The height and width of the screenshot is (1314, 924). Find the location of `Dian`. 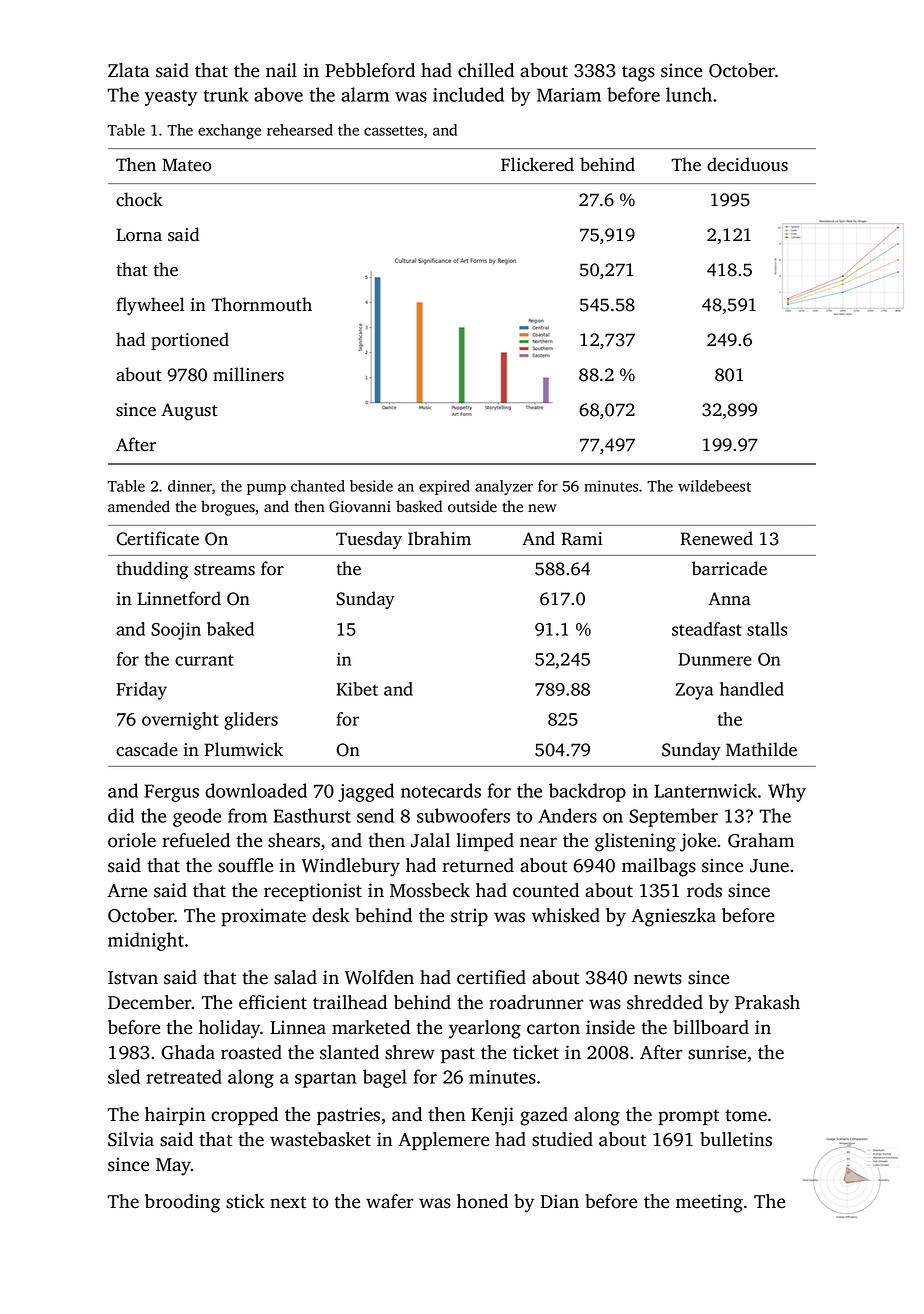

Dian is located at coordinates (559, 1201).
